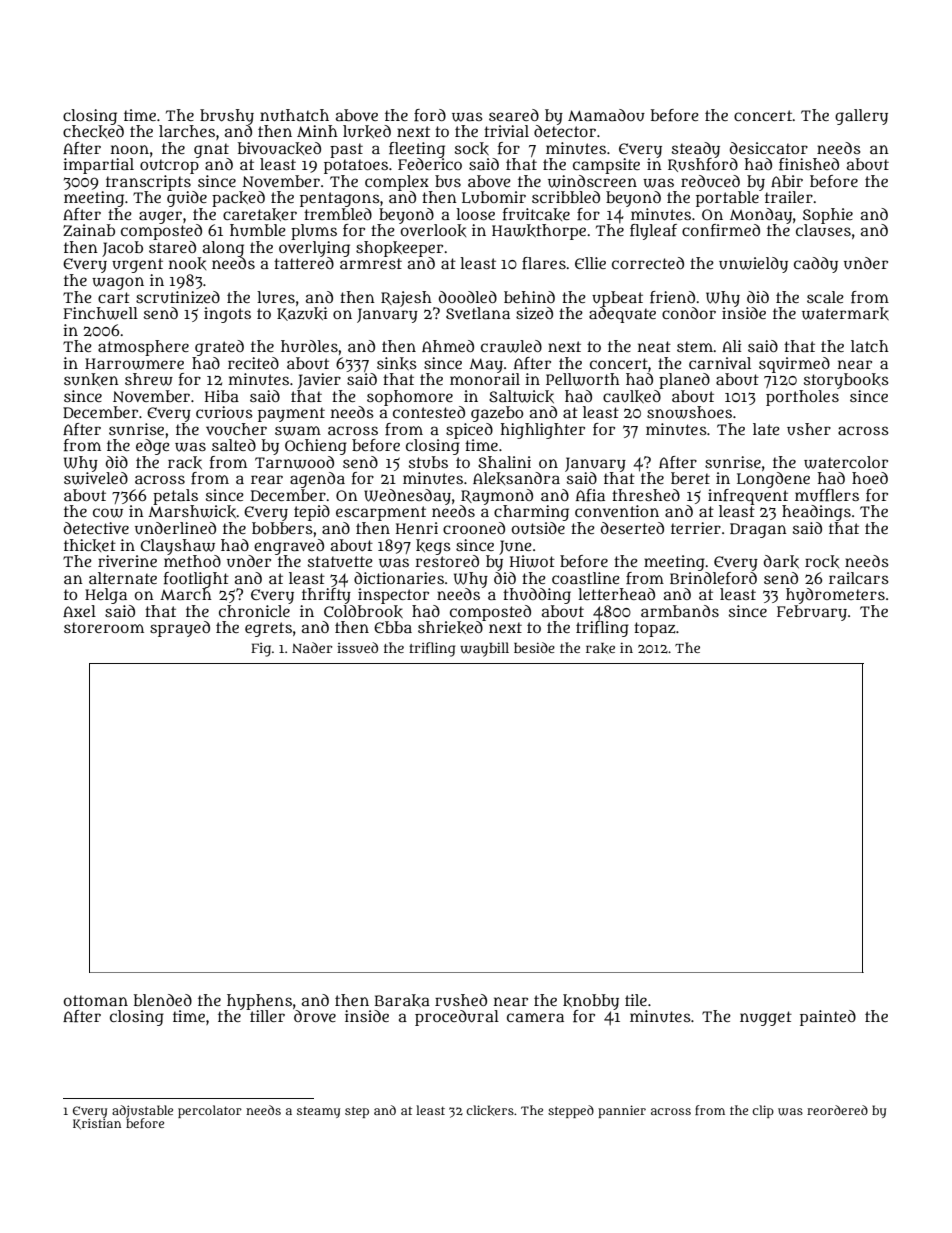 The height and width of the document is (1233, 952). What do you see at coordinates (861, 117) in the document?
I see `gallery` at bounding box center [861, 117].
